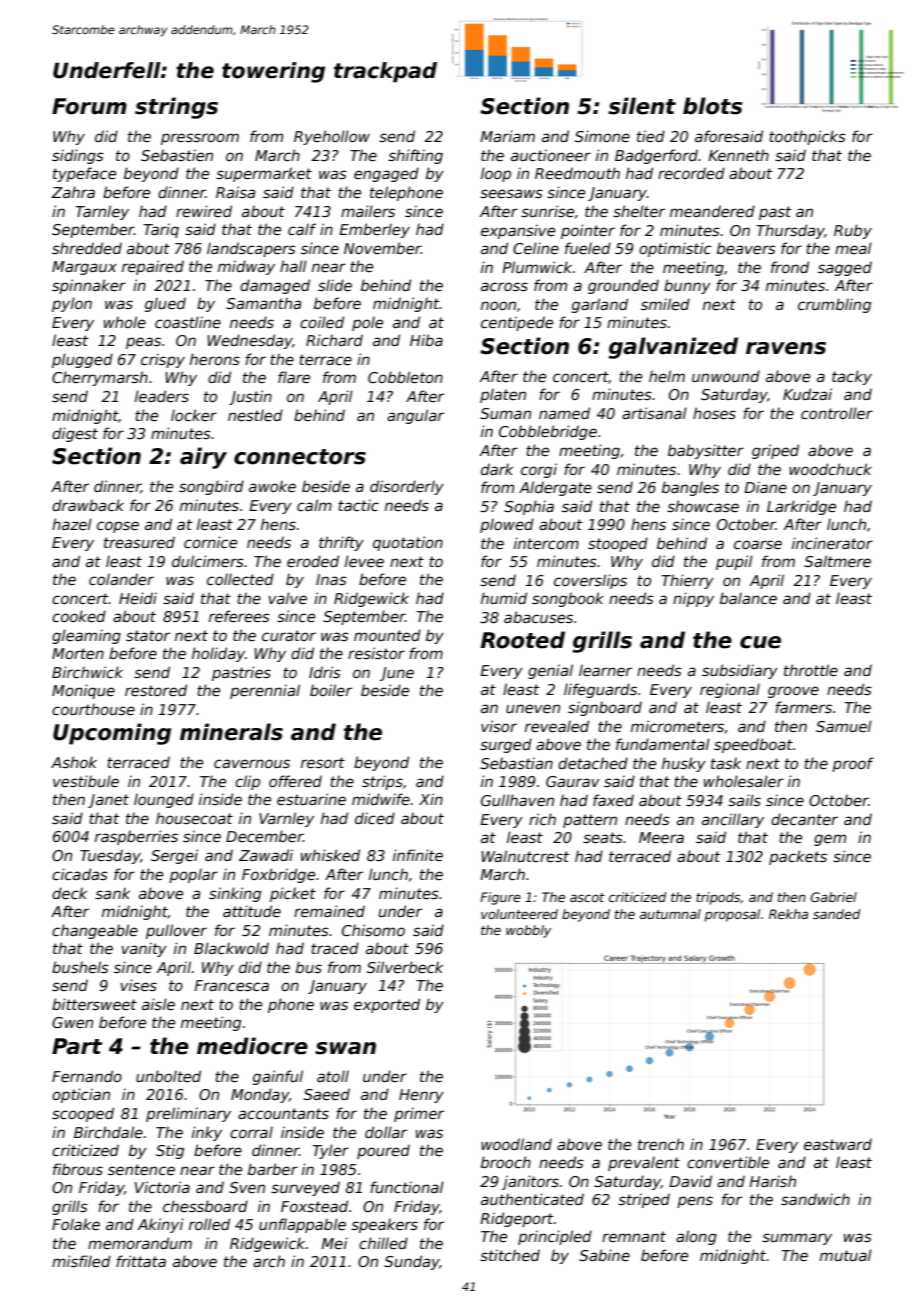  I want to click on platen, so click(503, 395).
